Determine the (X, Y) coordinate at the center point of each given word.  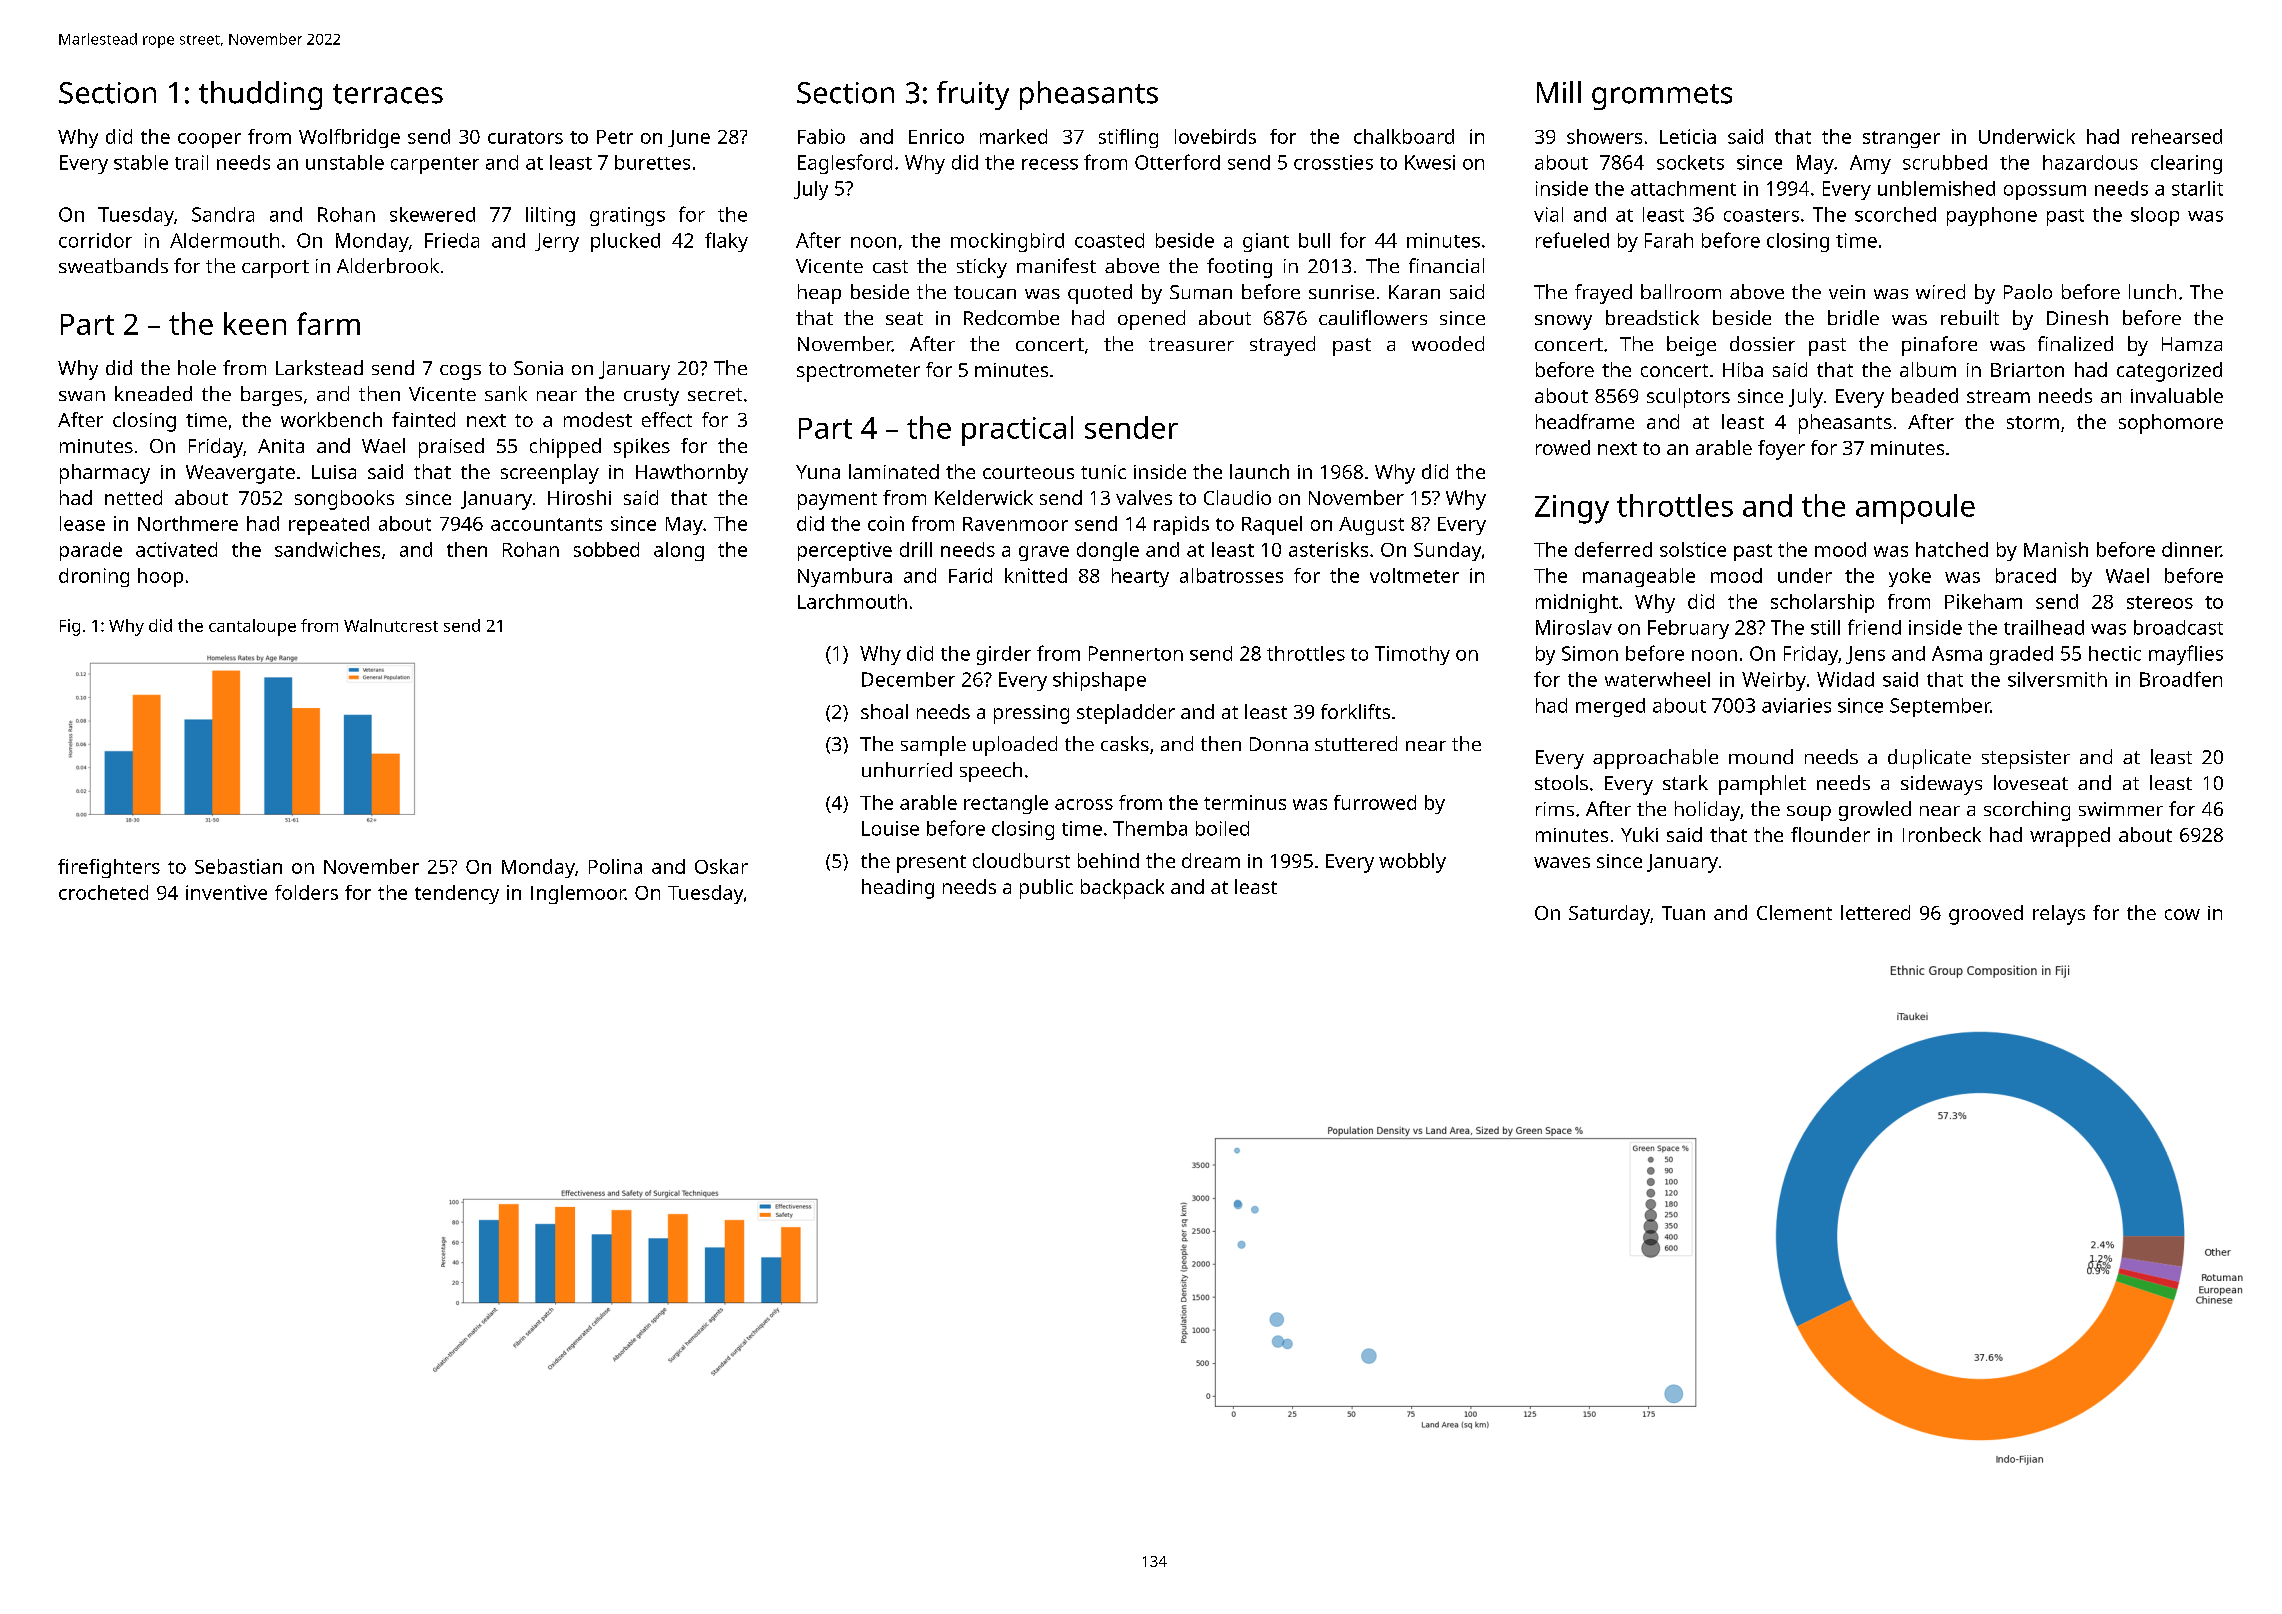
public (1046, 889)
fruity (973, 95)
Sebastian (238, 866)
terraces (388, 94)
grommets (1662, 97)
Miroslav (1574, 627)
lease (82, 523)
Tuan (1683, 913)
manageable (1639, 577)
